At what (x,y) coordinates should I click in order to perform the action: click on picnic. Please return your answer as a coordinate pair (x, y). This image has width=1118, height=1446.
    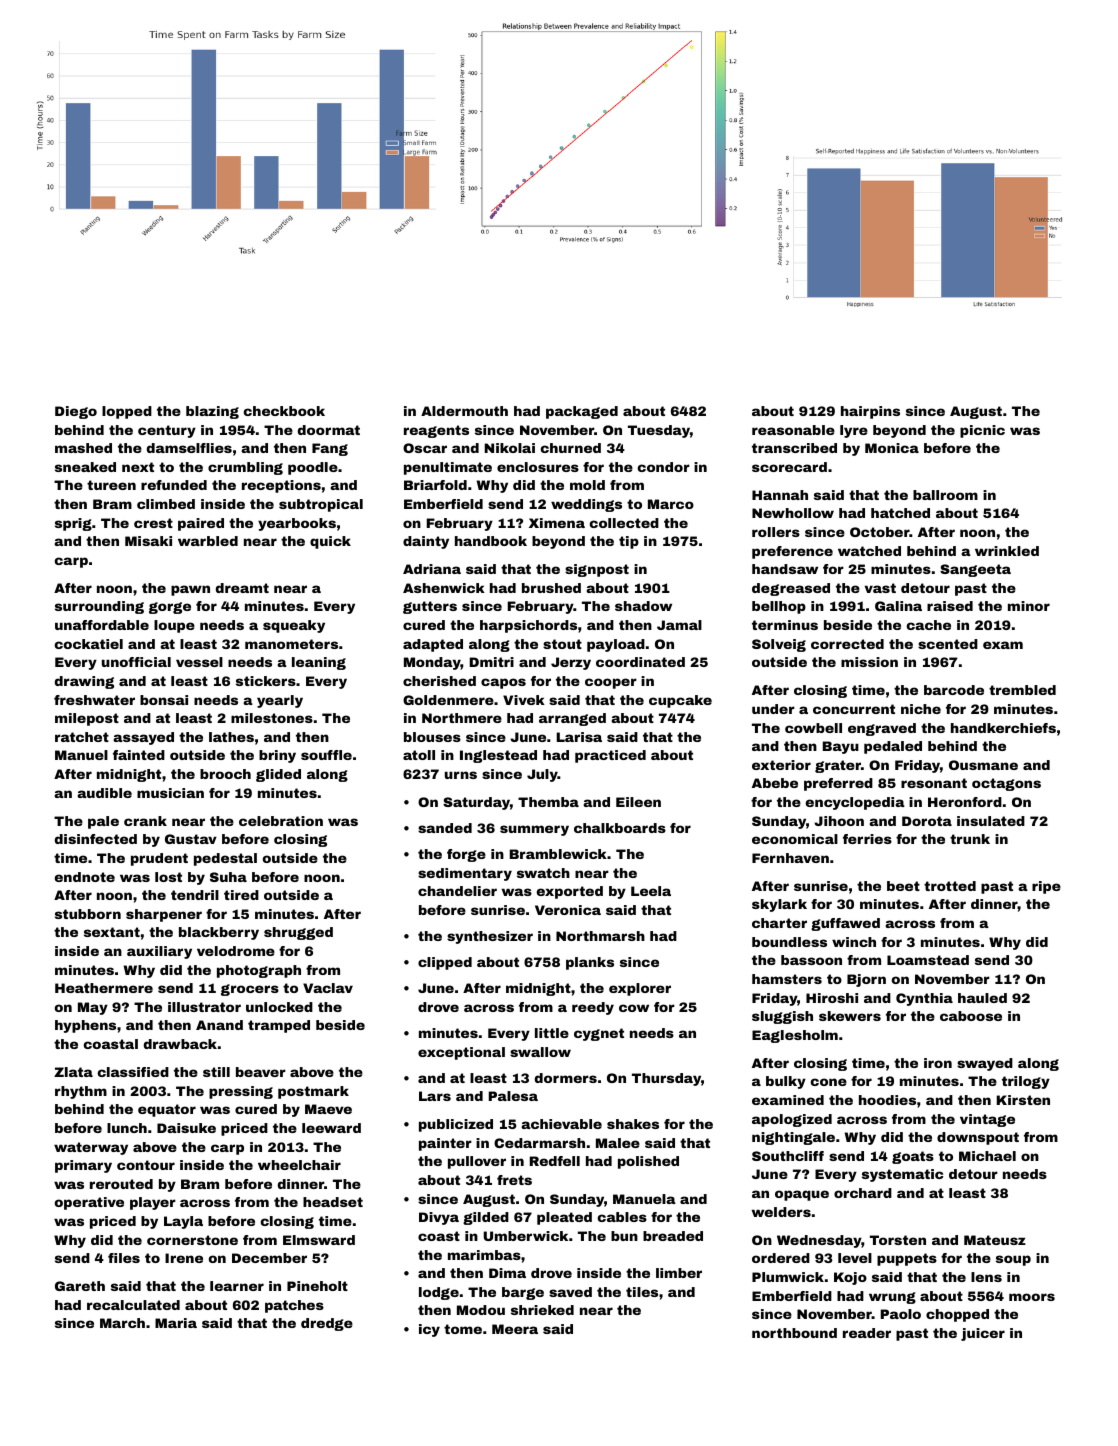
    Looking at the image, I should click on (982, 431).
